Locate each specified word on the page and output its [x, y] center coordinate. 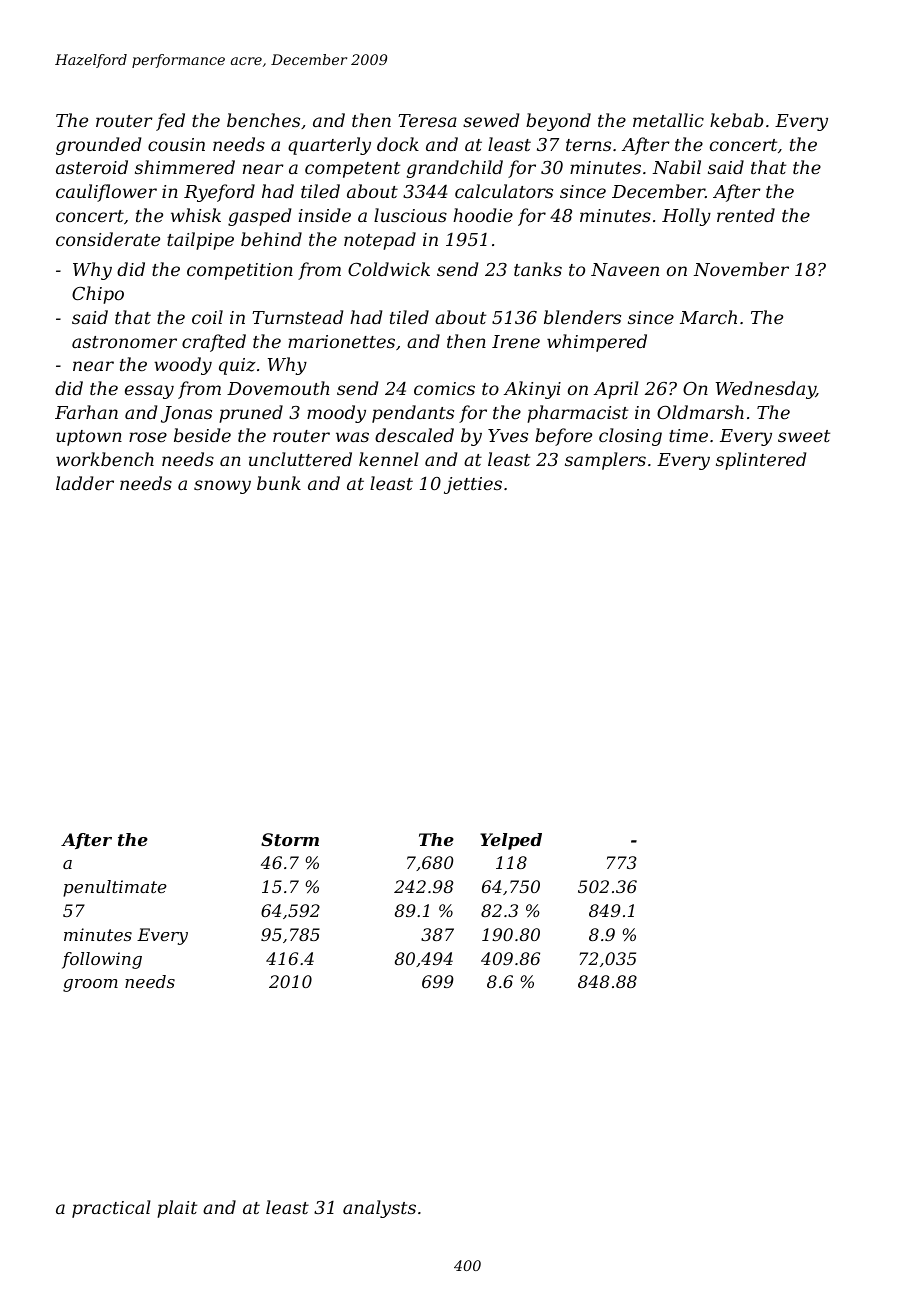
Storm [290, 839]
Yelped [511, 841]
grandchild [455, 169]
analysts [379, 1209]
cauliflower [106, 193]
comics [444, 388]
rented [746, 215]
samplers [605, 461]
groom [90, 985]
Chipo [98, 295]
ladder [85, 483]
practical [111, 1209]
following [102, 960]
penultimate [115, 888]
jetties [473, 485]
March [708, 317]
